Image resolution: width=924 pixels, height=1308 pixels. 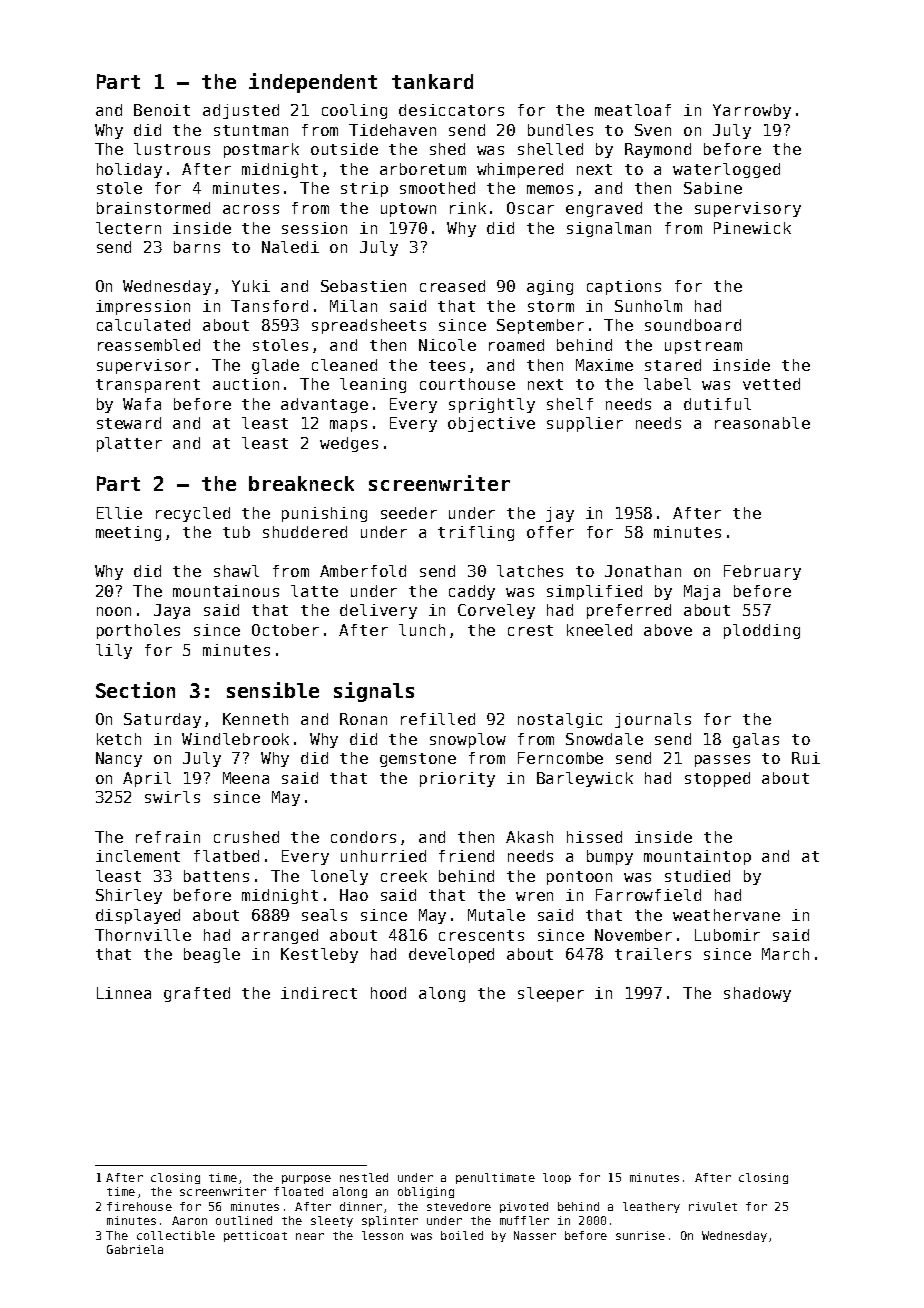 What do you see at coordinates (119, 513) in the screenshot?
I see `Ellie` at bounding box center [119, 513].
